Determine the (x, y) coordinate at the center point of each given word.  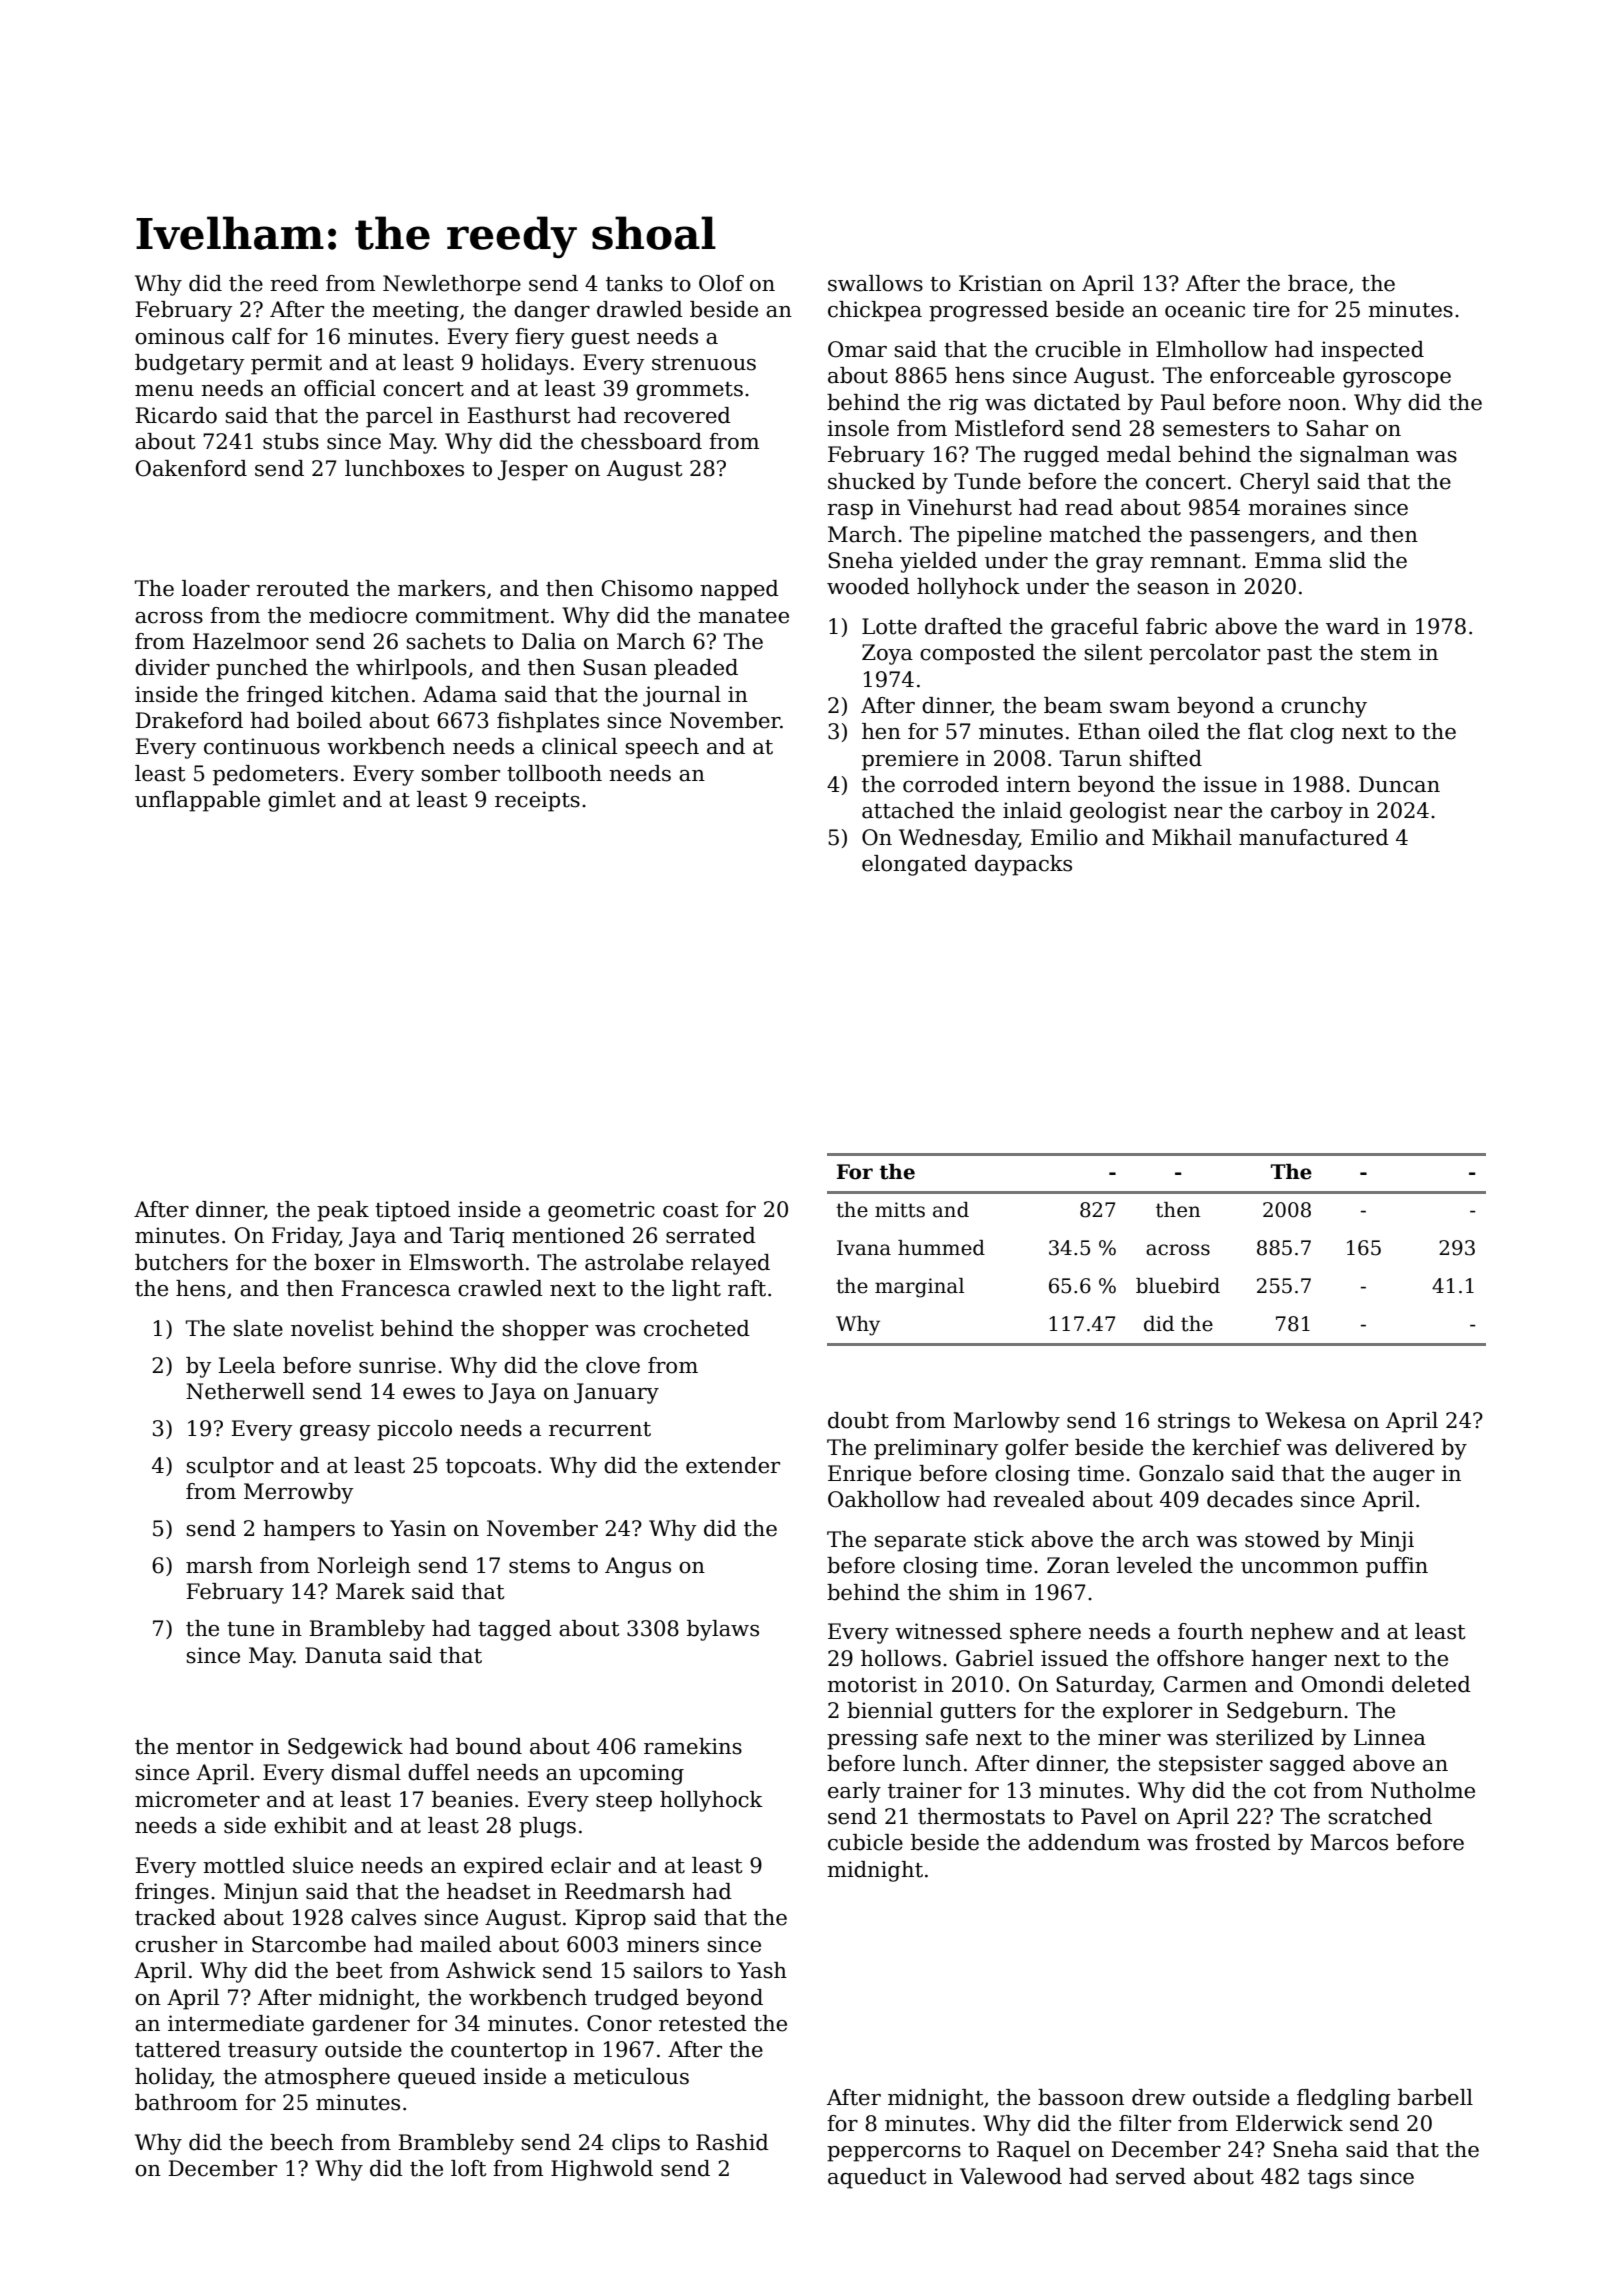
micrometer (197, 1799)
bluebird (1178, 1286)
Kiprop (610, 1919)
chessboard (641, 441)
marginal (919, 1288)
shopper (545, 1330)
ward (1353, 626)
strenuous (704, 363)
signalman (1354, 456)
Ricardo (176, 415)
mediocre (358, 615)
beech (302, 2142)
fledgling (1344, 2099)
